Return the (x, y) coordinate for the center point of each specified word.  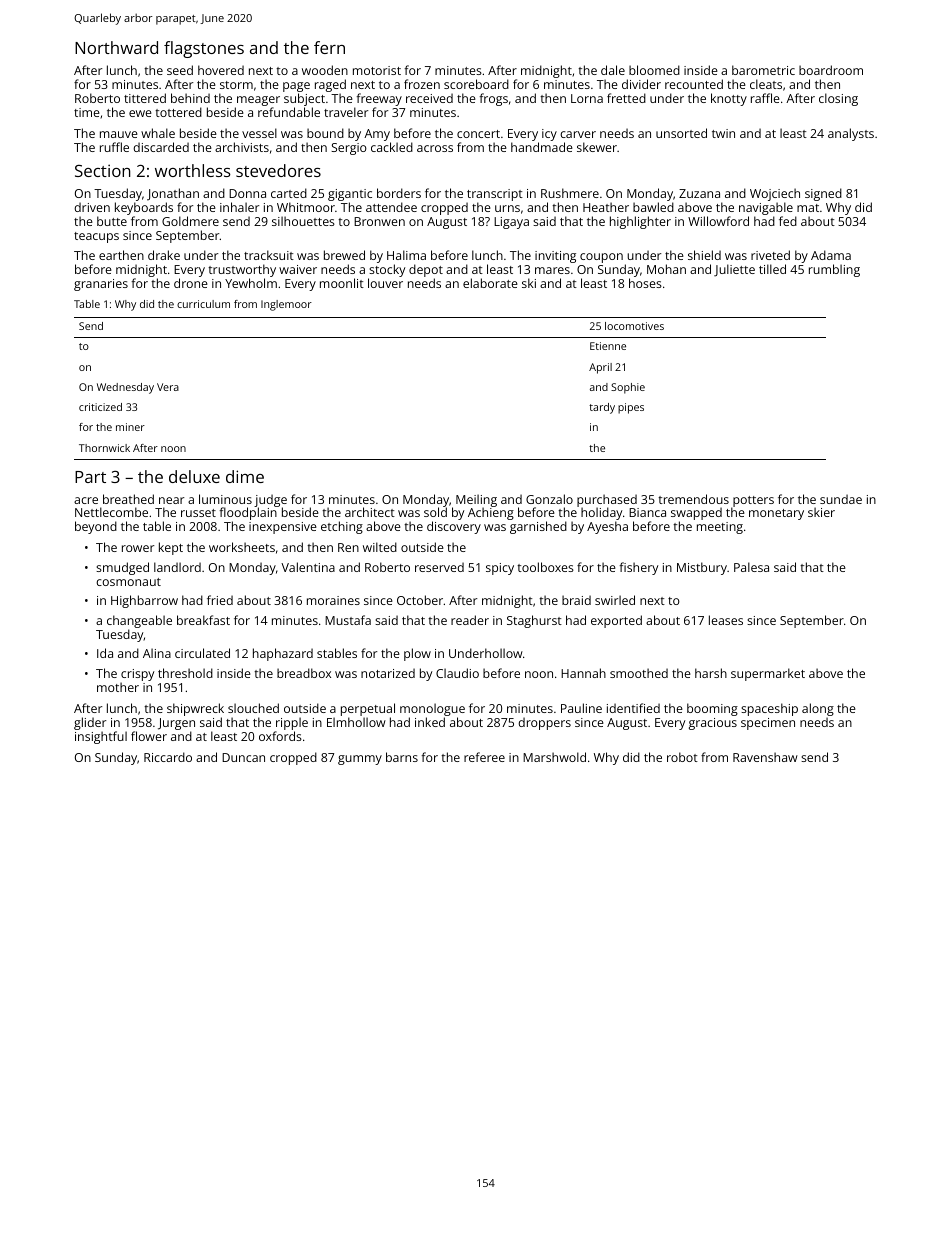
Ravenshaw (765, 757)
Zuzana (699, 193)
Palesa (751, 567)
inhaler (240, 207)
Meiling (476, 501)
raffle (765, 98)
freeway (379, 99)
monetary (776, 514)
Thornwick (104, 448)
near (172, 500)
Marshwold (554, 757)
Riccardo (168, 757)
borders (399, 193)
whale (158, 133)
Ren (348, 547)
